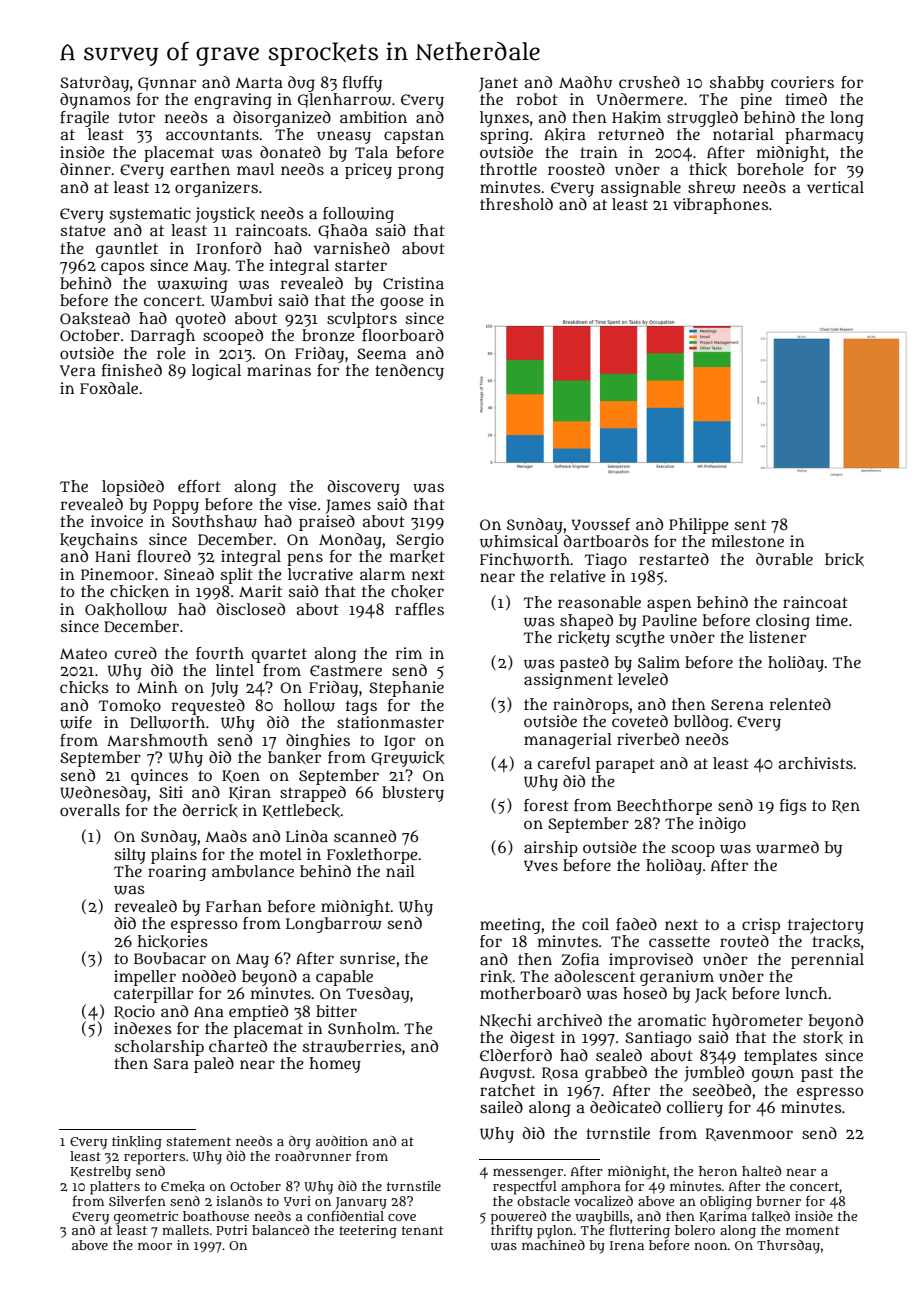 The image size is (924, 1308). What do you see at coordinates (255, 169) in the page?
I see `maul` at bounding box center [255, 169].
